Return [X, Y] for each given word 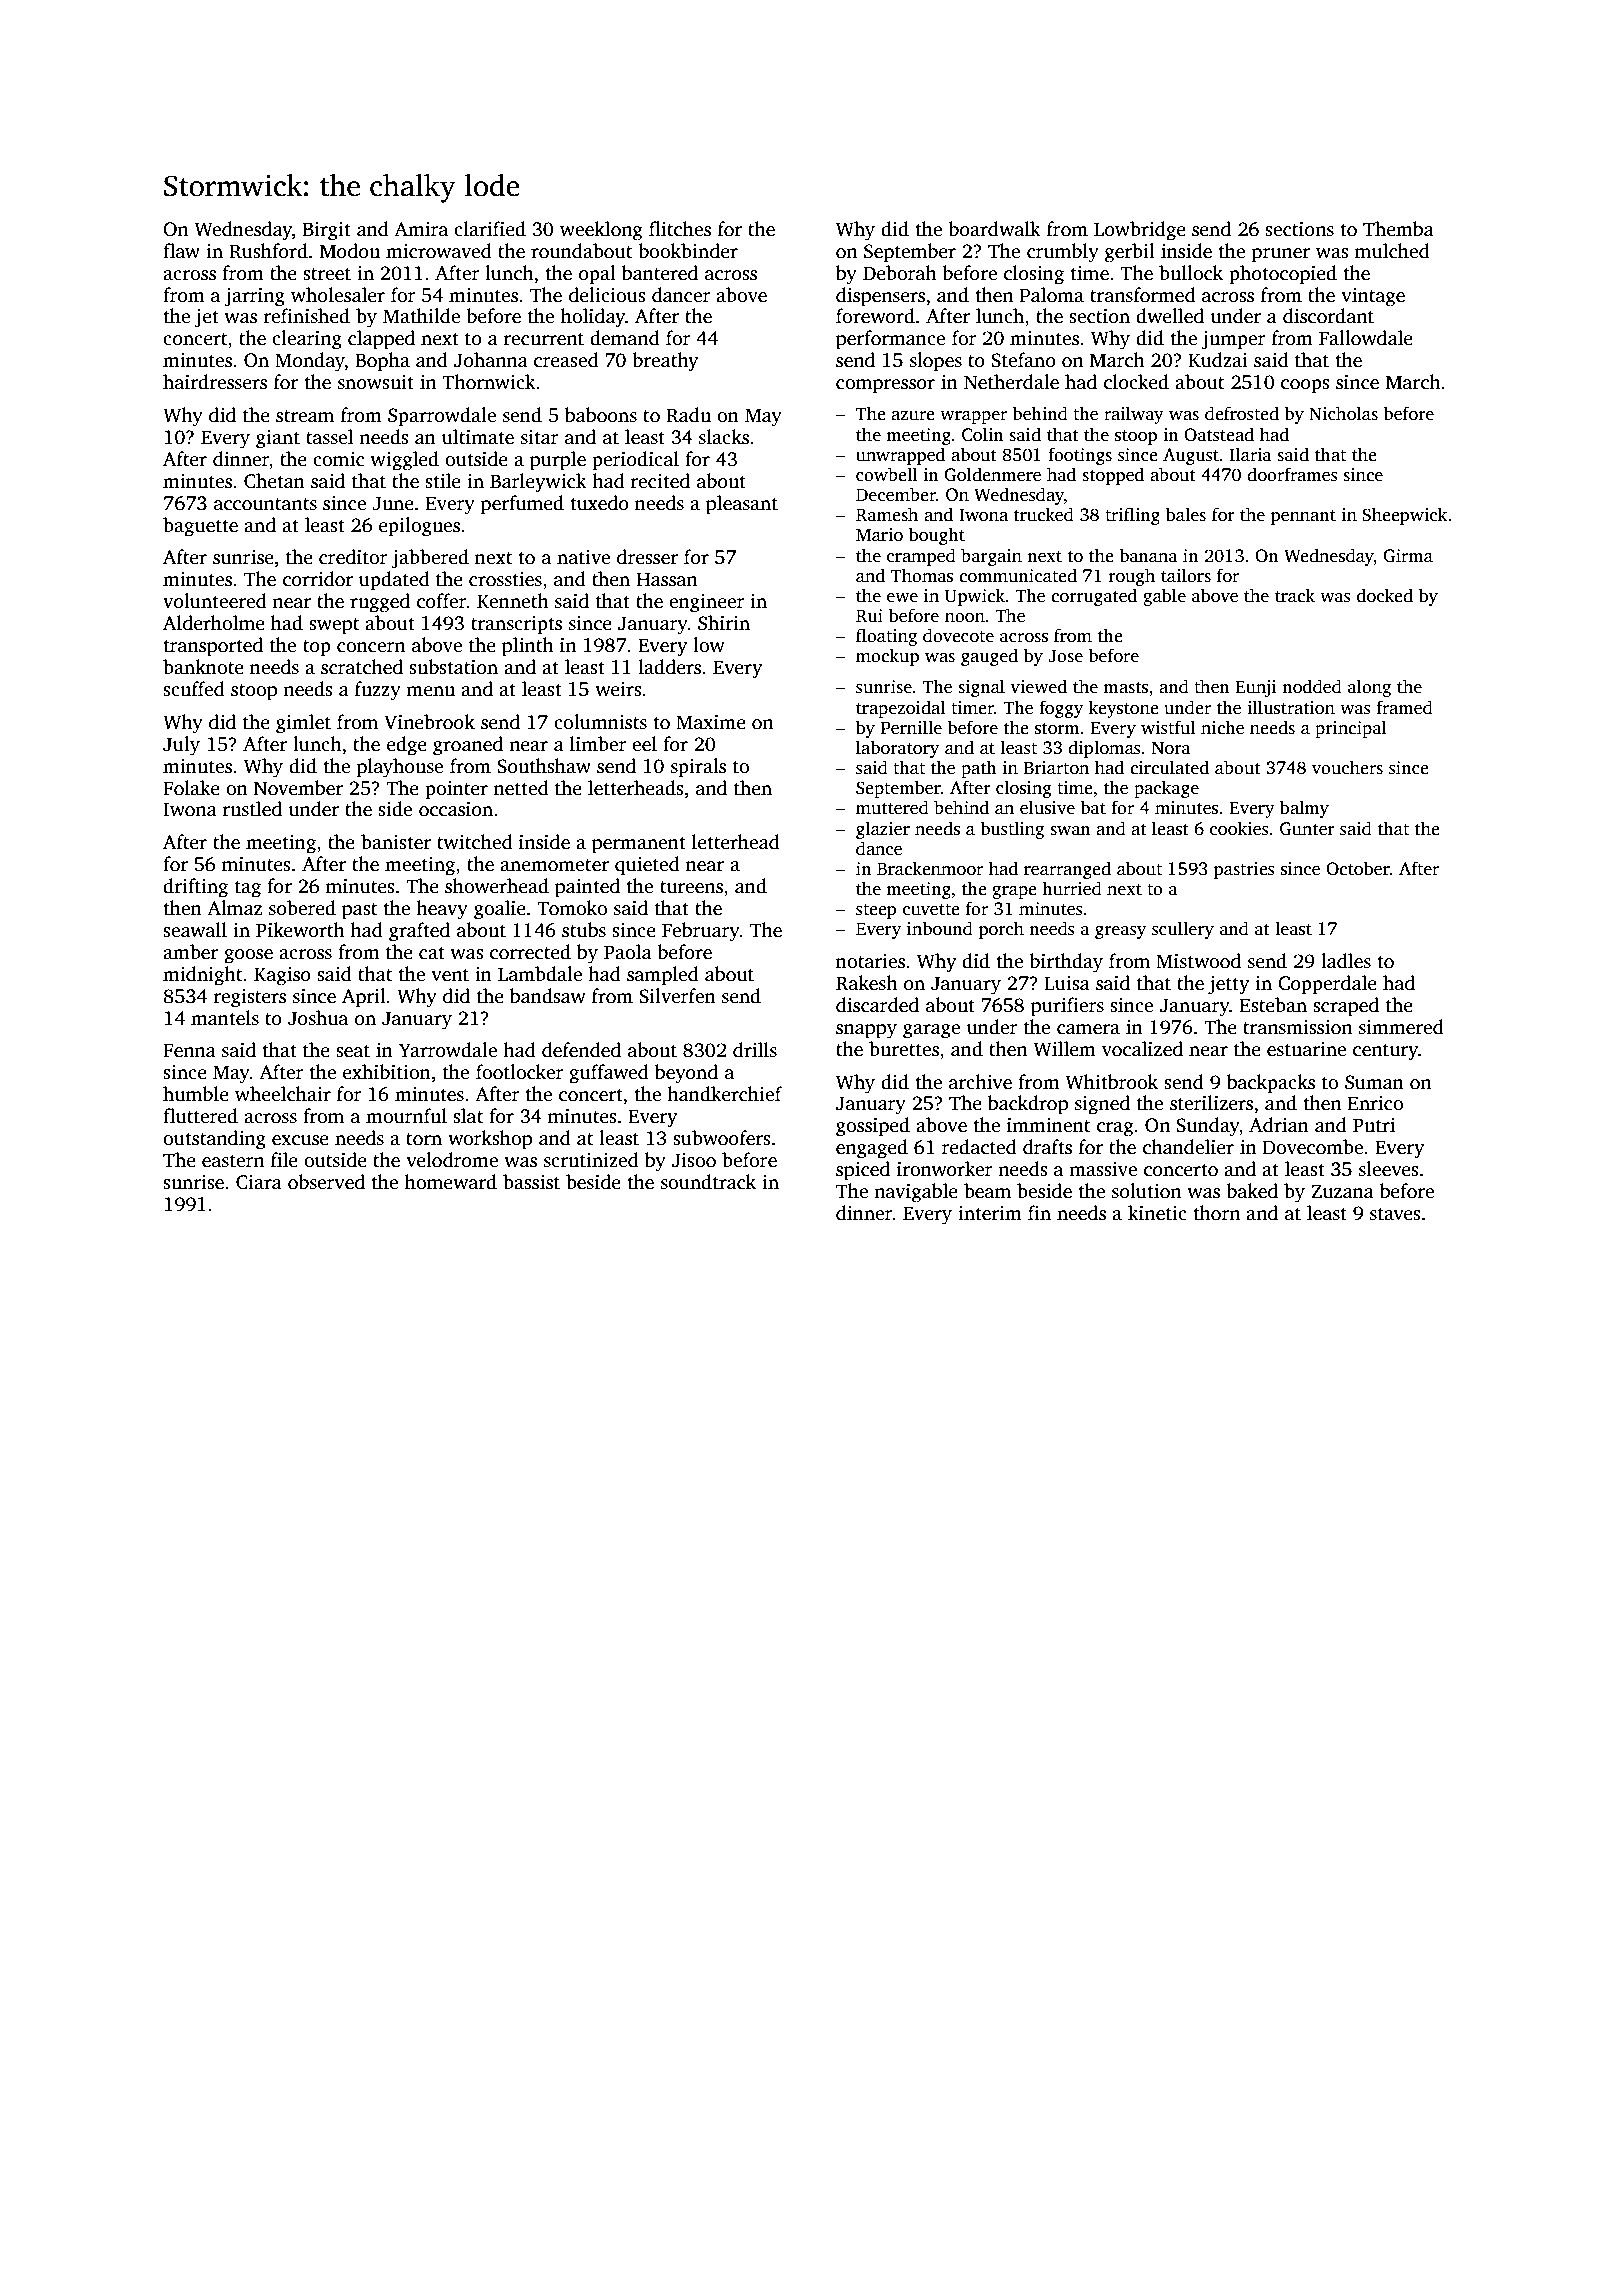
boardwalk [994, 229]
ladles [1346, 961]
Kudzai [1218, 360]
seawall [195, 930]
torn [424, 1139]
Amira [421, 229]
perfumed [522, 505]
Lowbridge [1140, 231]
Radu [688, 415]
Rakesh [867, 983]
